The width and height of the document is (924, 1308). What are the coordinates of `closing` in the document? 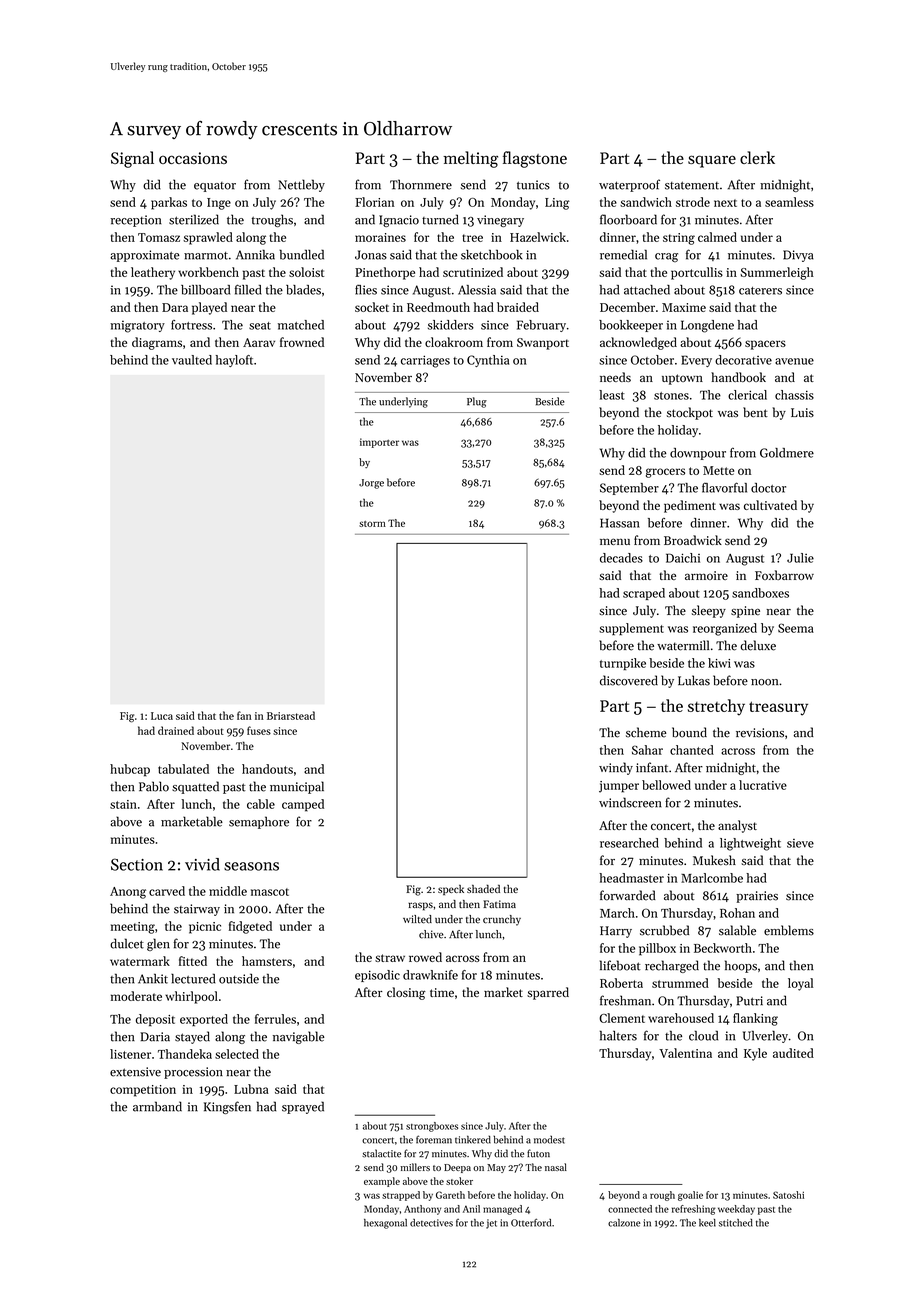 It's located at (406, 993).
